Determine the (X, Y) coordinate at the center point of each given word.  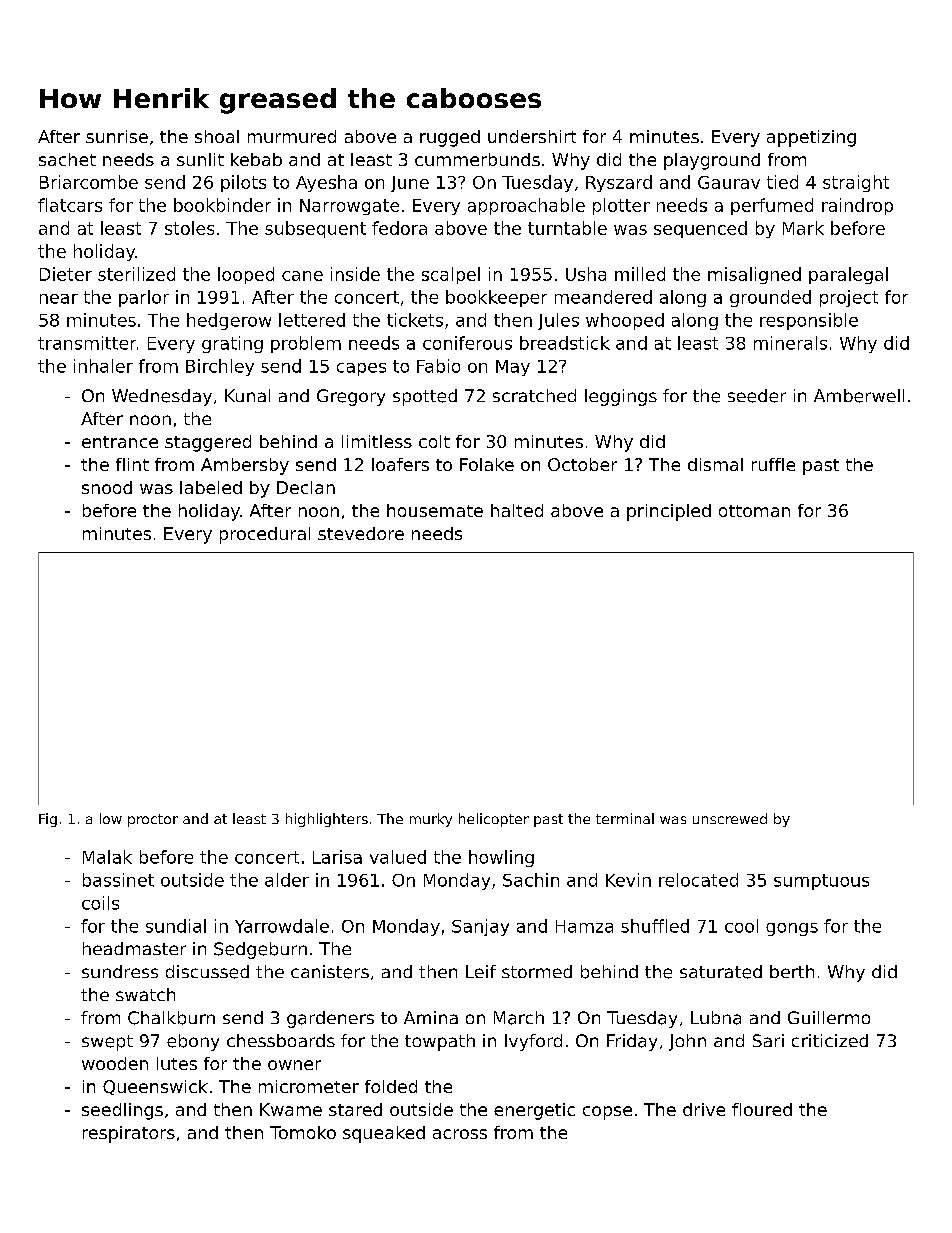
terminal (625, 818)
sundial (176, 926)
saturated (721, 972)
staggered (208, 443)
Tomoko (303, 1132)
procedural (265, 535)
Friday (632, 1042)
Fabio (438, 366)
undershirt (532, 136)
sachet (67, 159)
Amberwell (859, 396)
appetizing (811, 138)
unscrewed (730, 818)
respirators (129, 1134)
